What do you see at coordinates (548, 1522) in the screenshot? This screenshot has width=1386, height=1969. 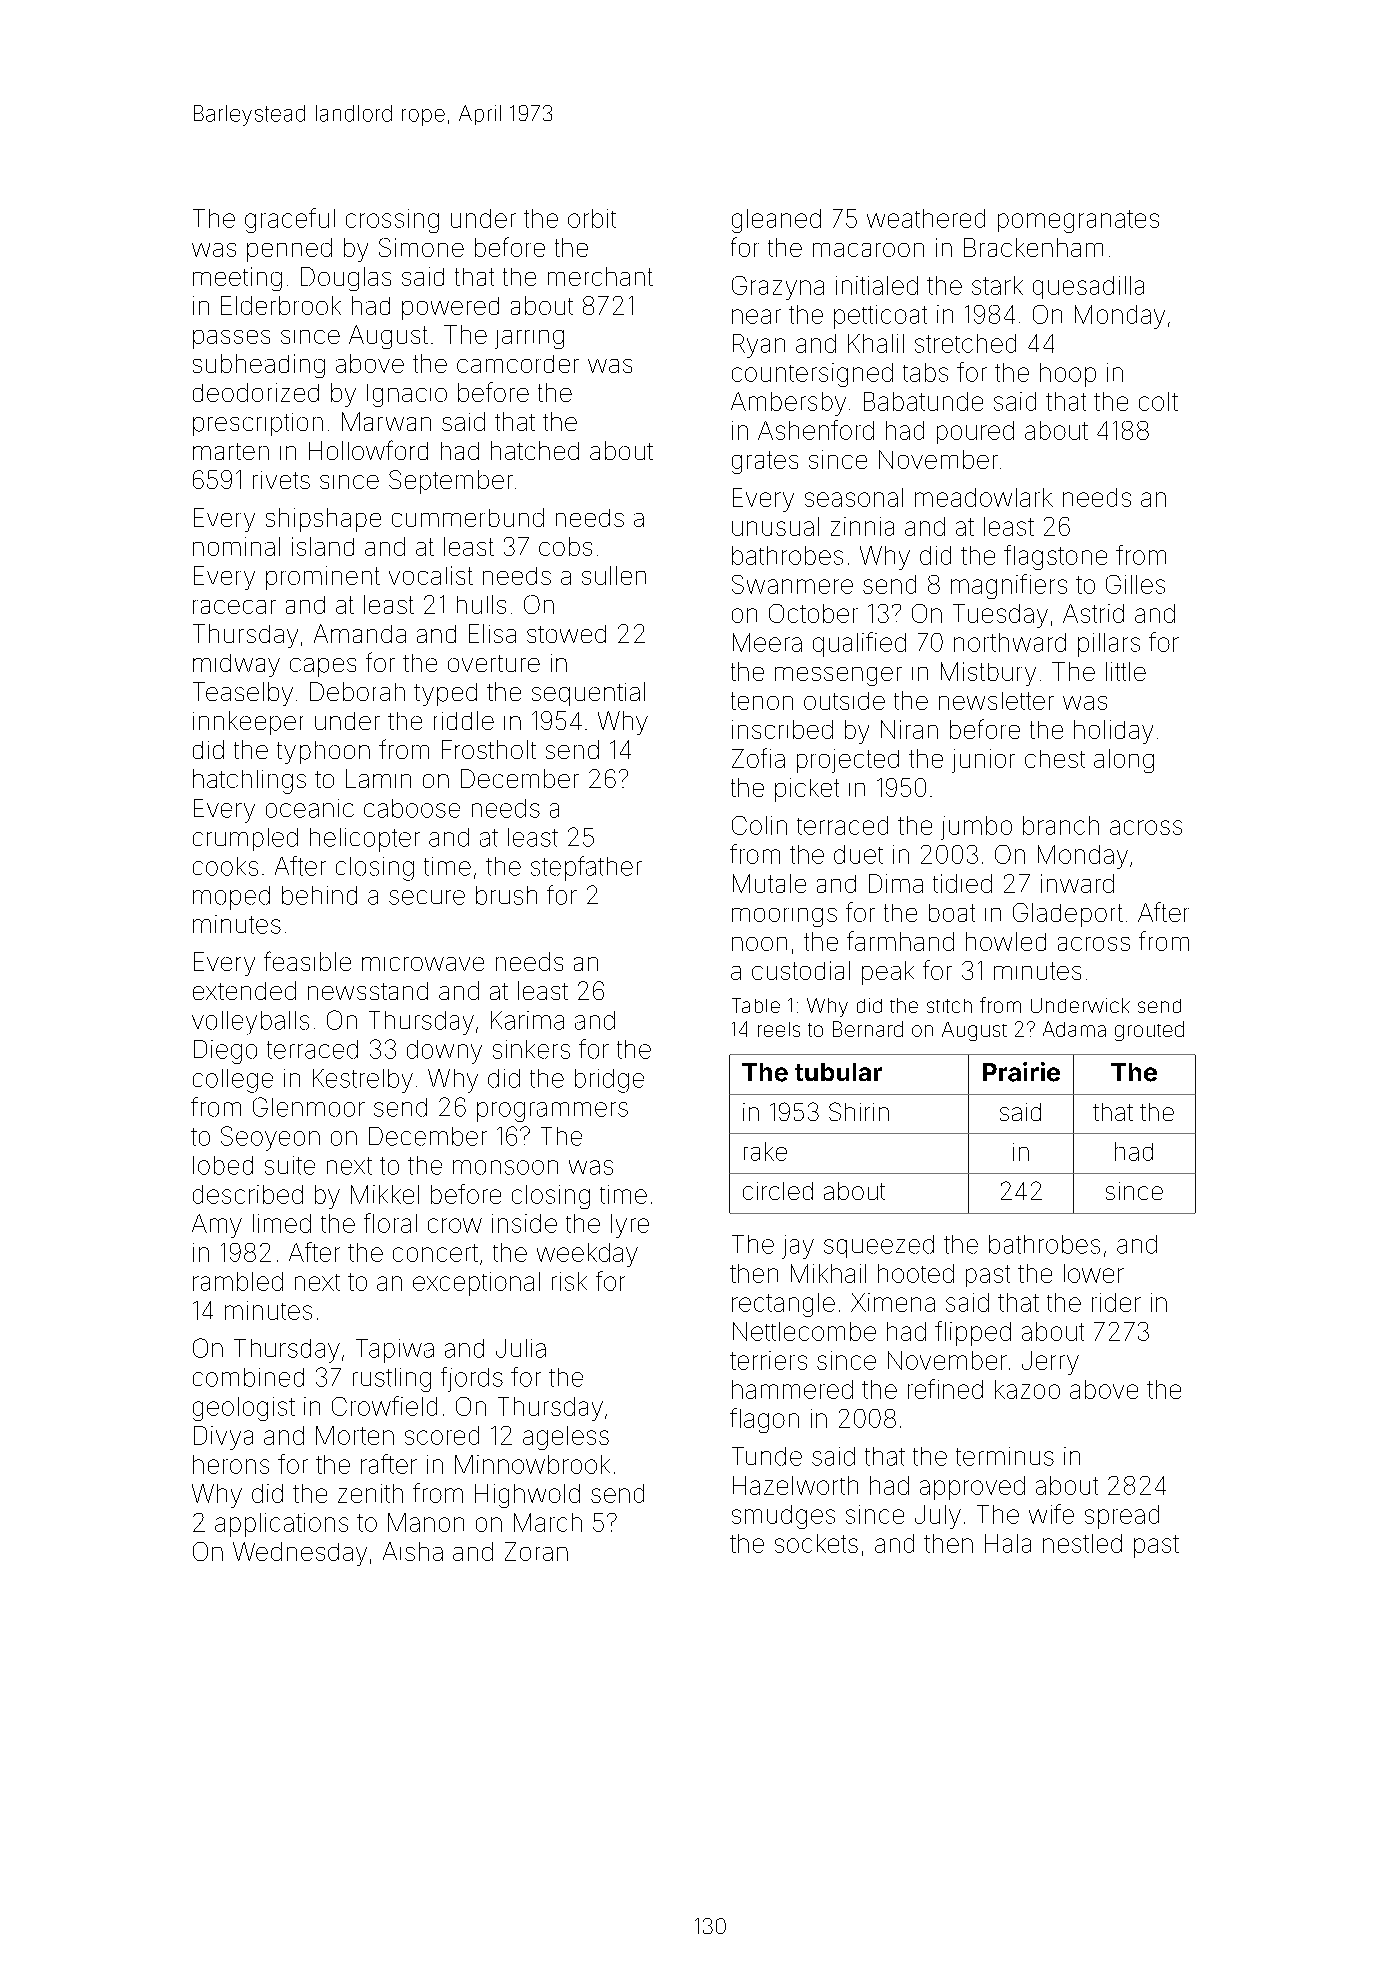 I see `March` at bounding box center [548, 1522].
